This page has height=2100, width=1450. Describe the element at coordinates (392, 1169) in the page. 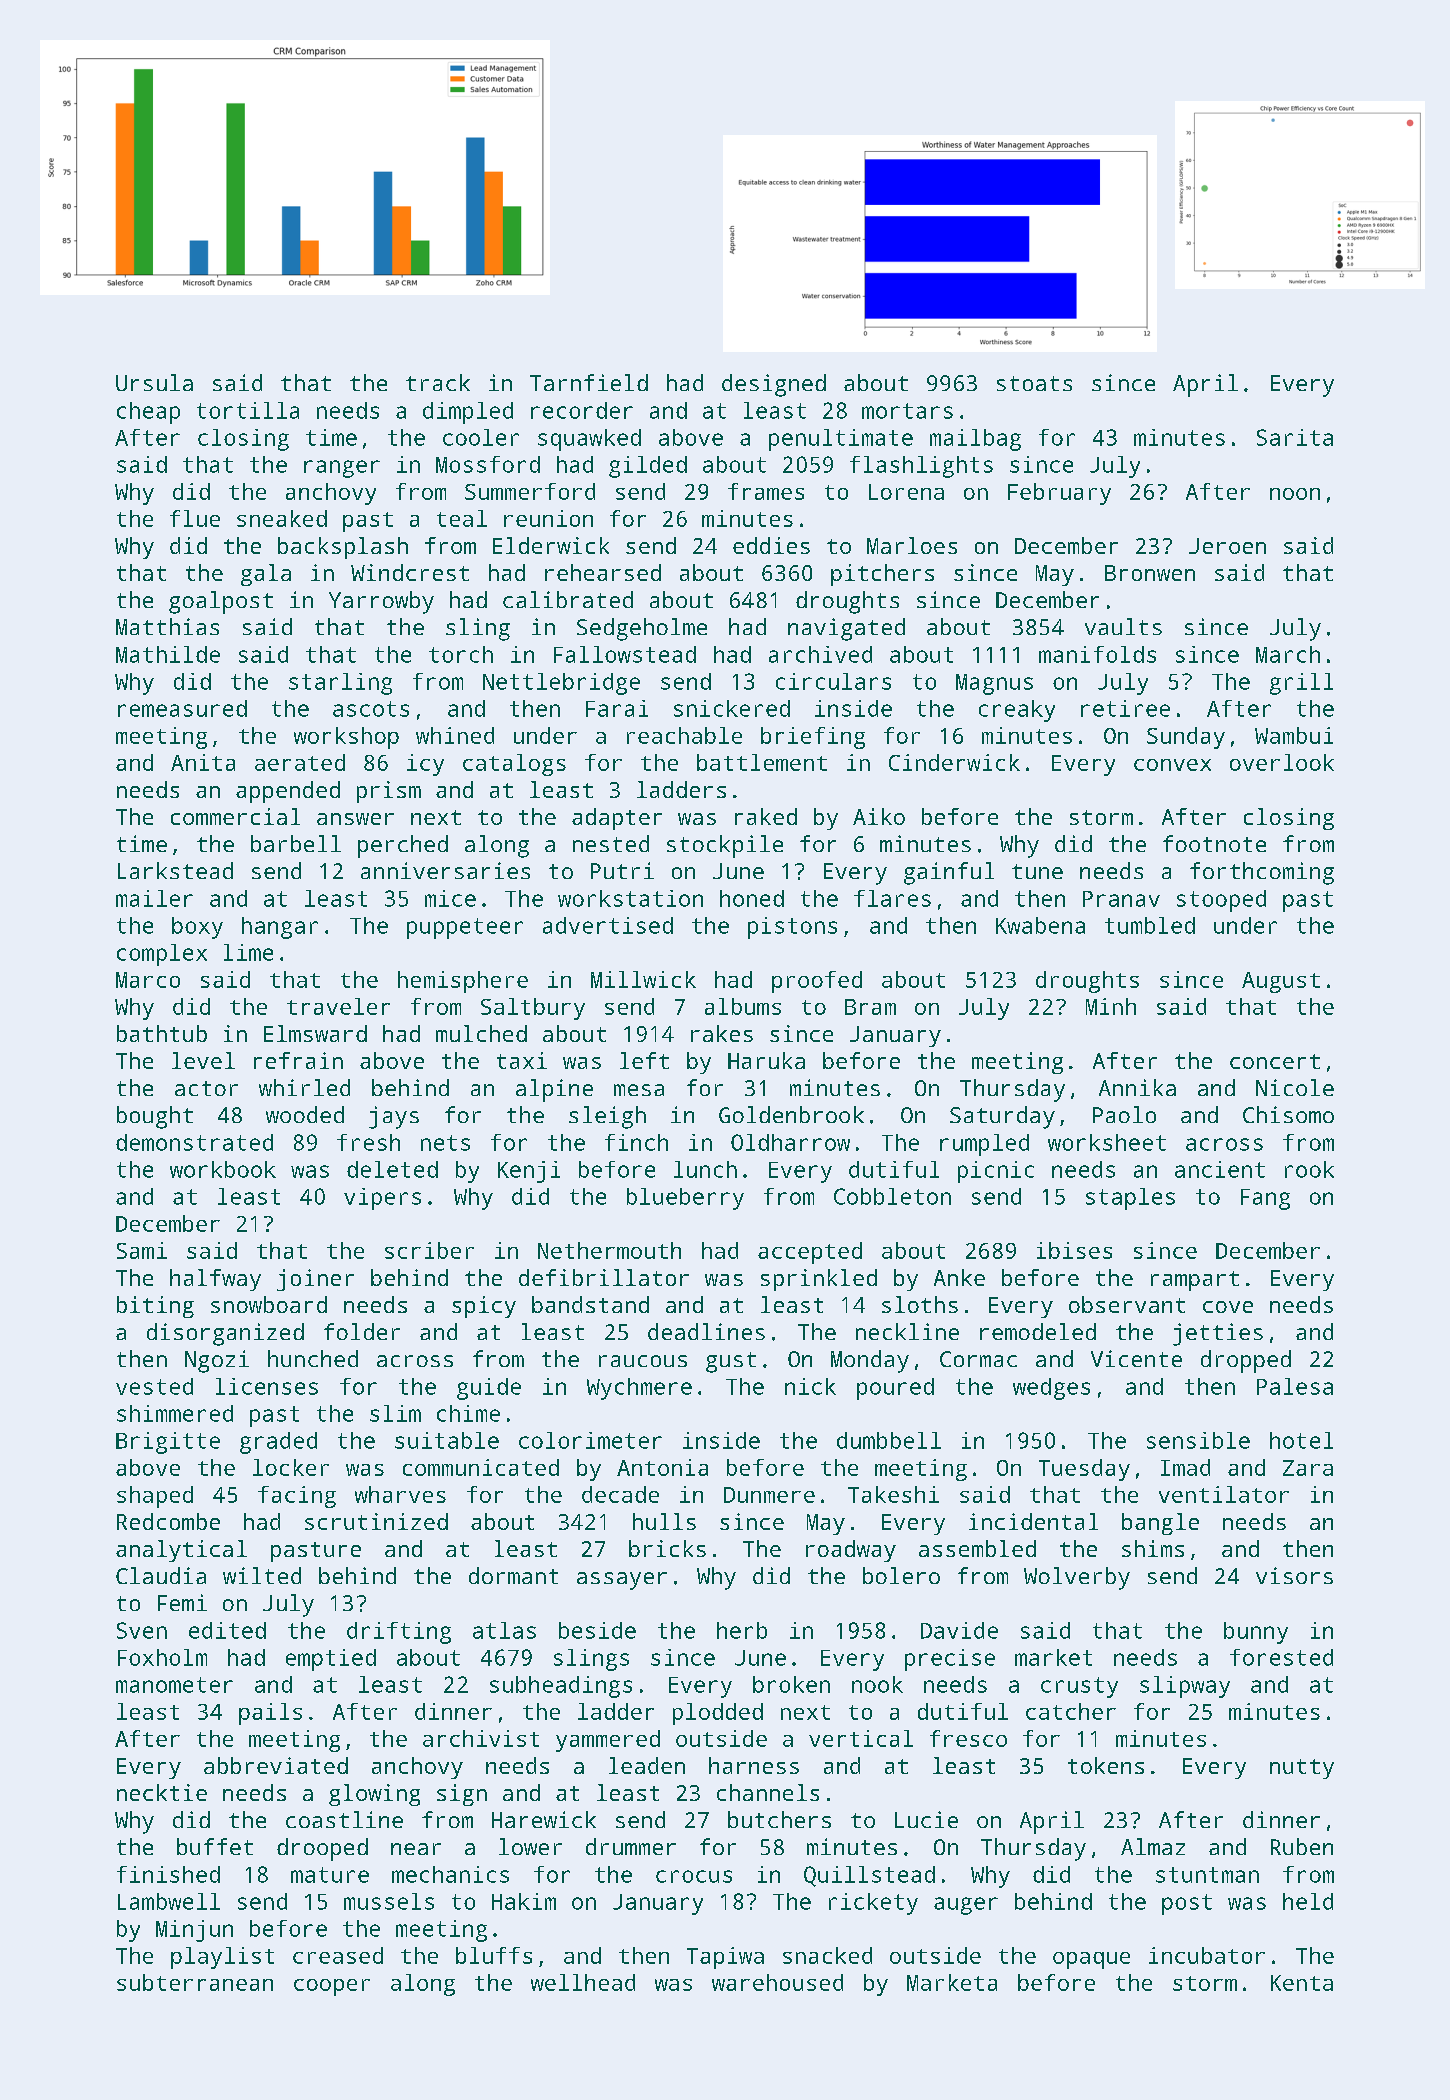

I see `deleted` at that location.
